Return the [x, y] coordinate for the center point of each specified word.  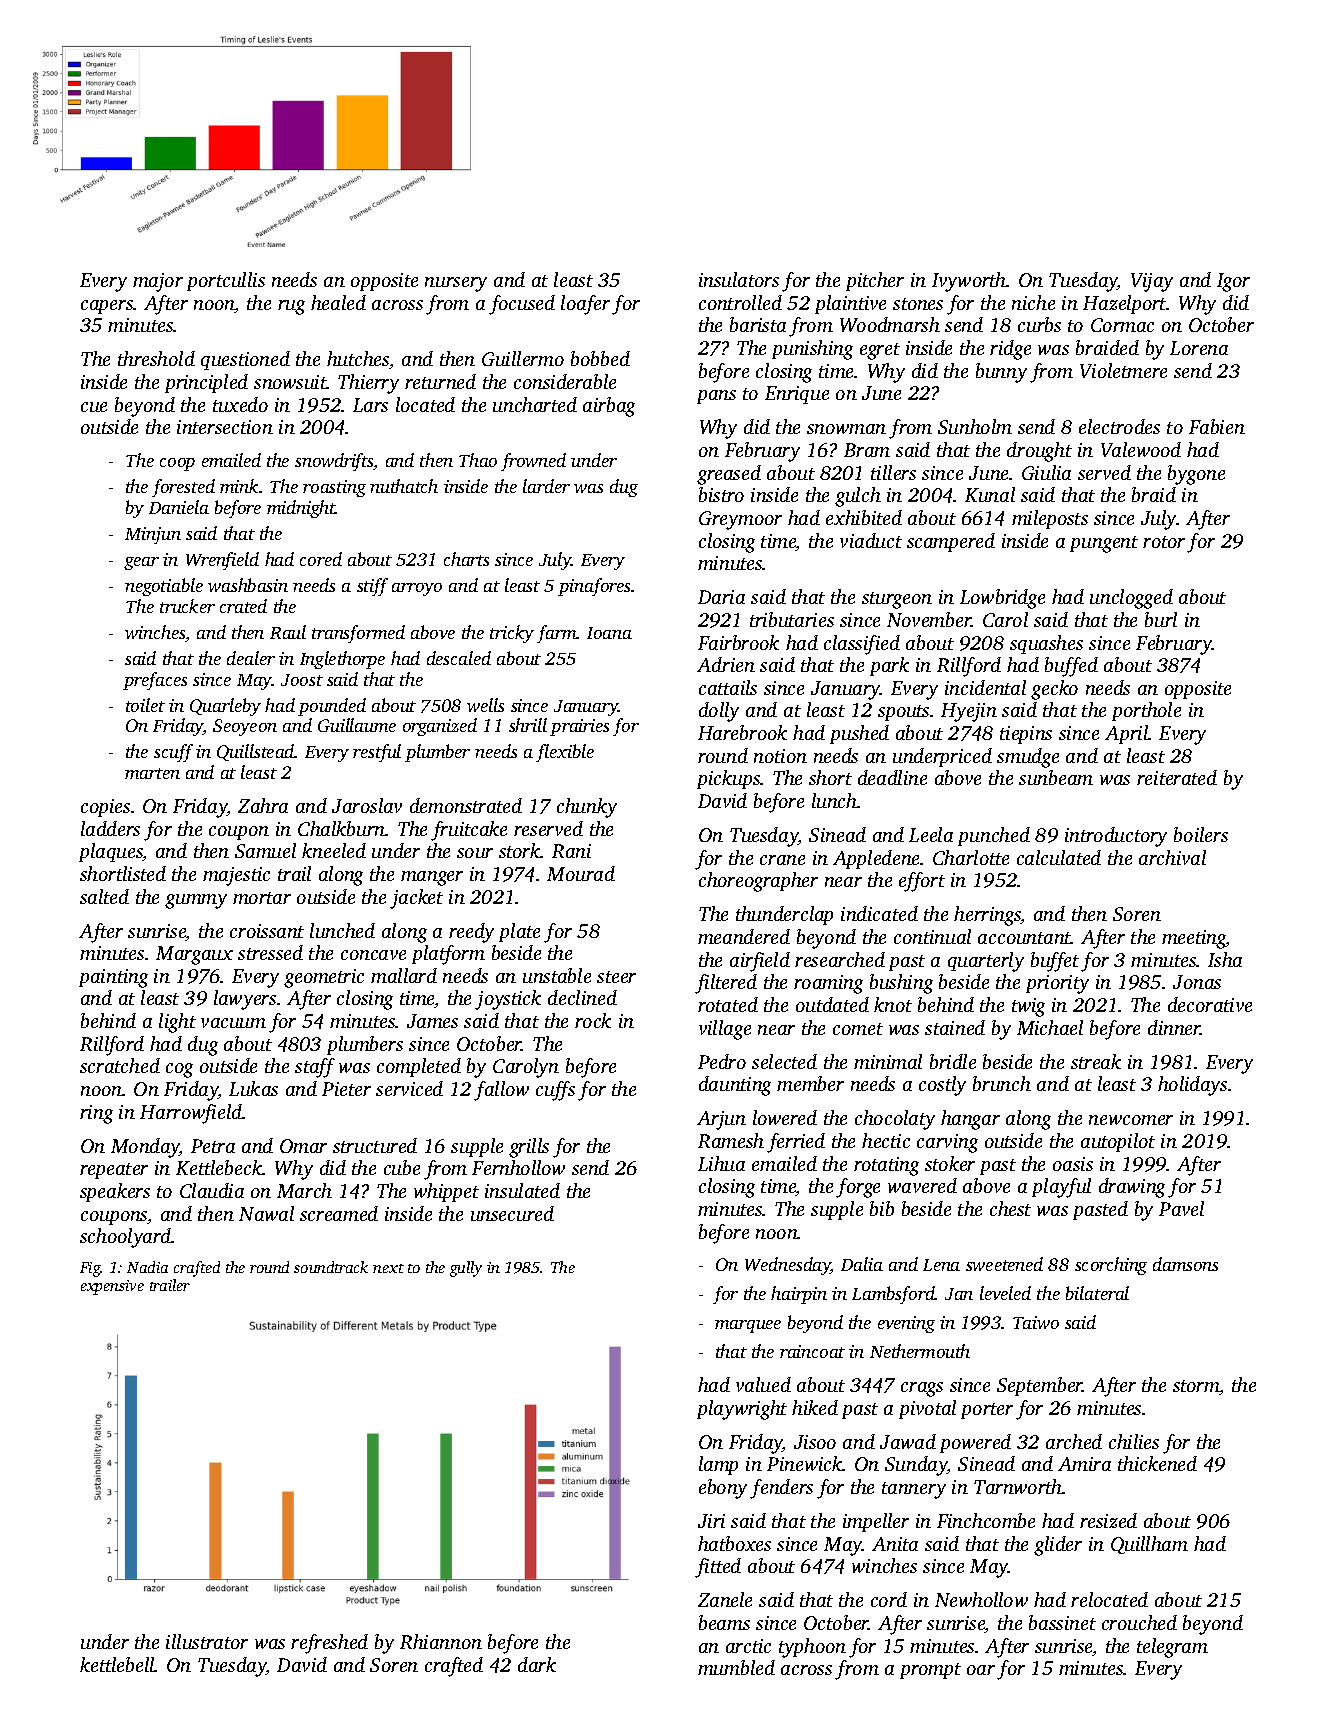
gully [466, 1269]
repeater [114, 1171]
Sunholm [975, 426]
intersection [225, 427]
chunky [587, 808]
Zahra [263, 805]
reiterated [1177, 777]
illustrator [207, 1641]
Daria [721, 597]
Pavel [1181, 1208]
